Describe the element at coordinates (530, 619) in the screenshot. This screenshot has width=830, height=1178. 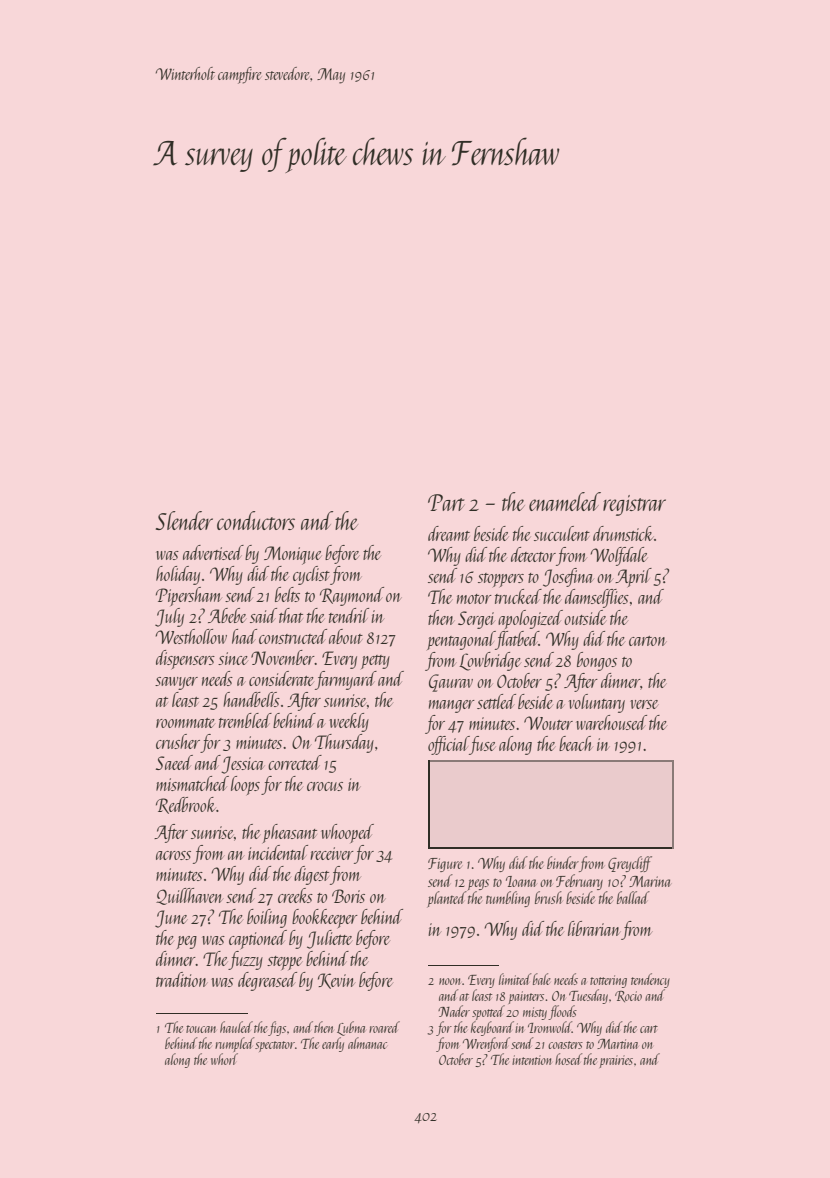
I see `apologized` at that location.
